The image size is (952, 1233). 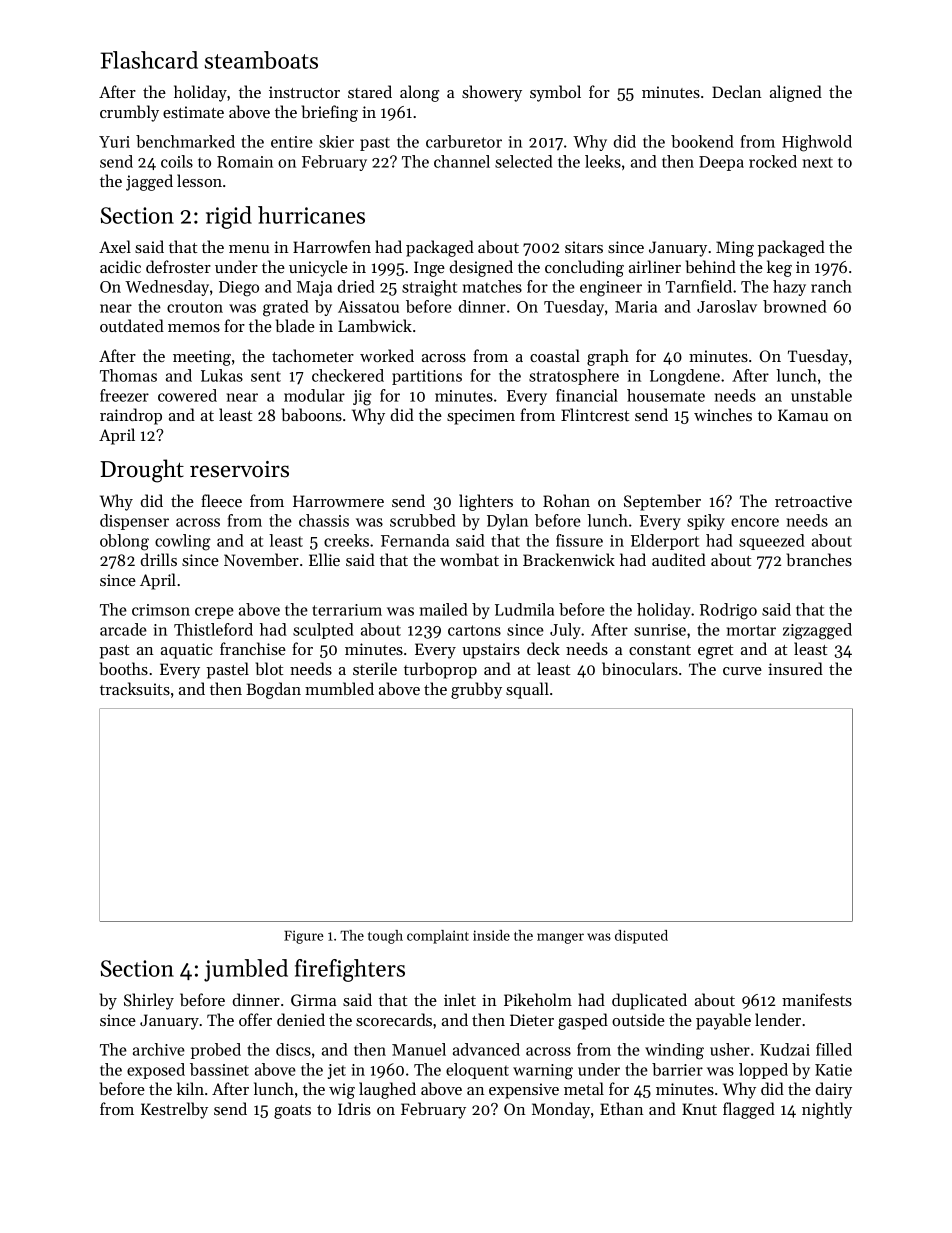 I want to click on Flintcrest, so click(x=595, y=414).
